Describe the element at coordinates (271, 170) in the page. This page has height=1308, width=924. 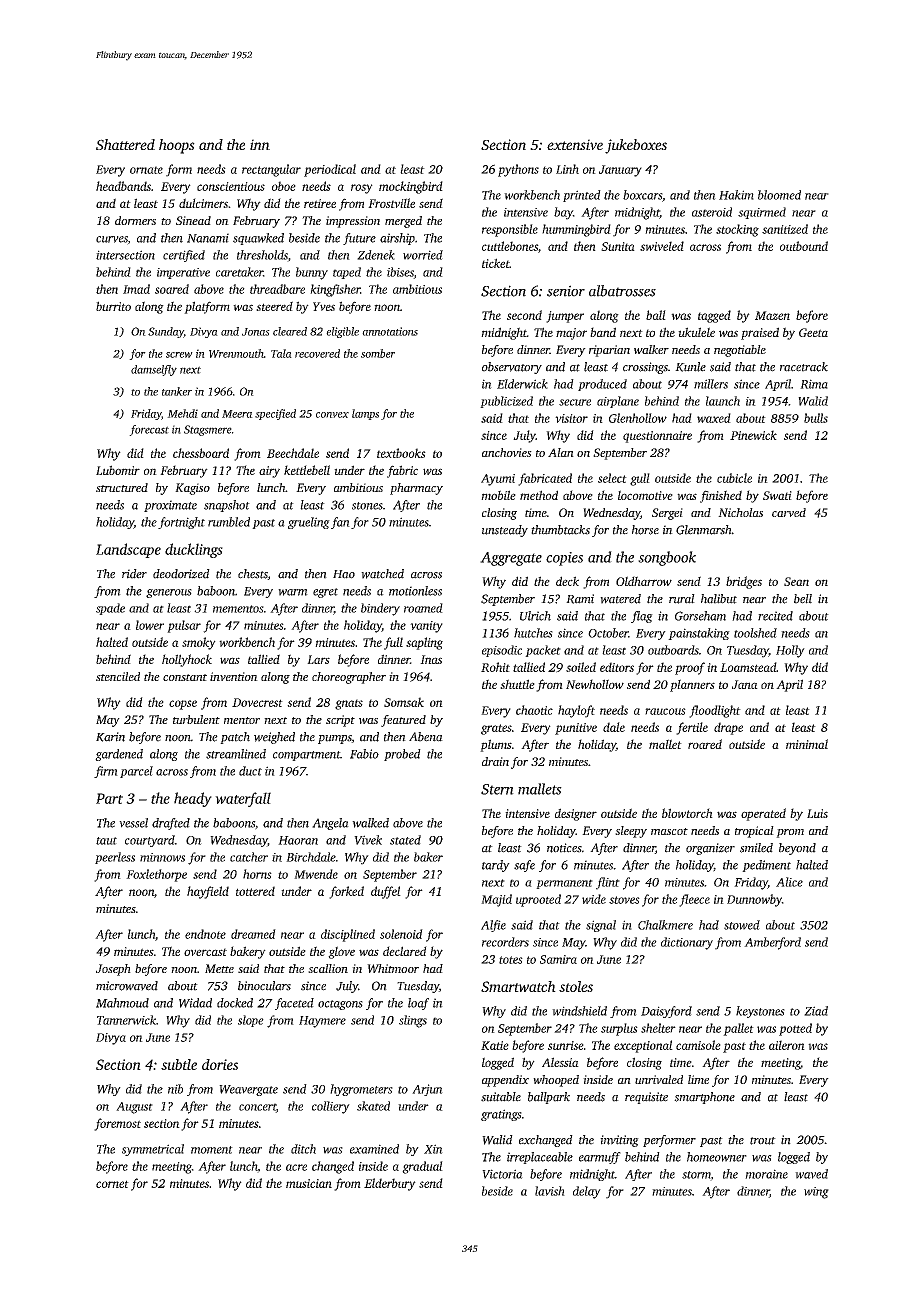
I see `rectangular` at that location.
